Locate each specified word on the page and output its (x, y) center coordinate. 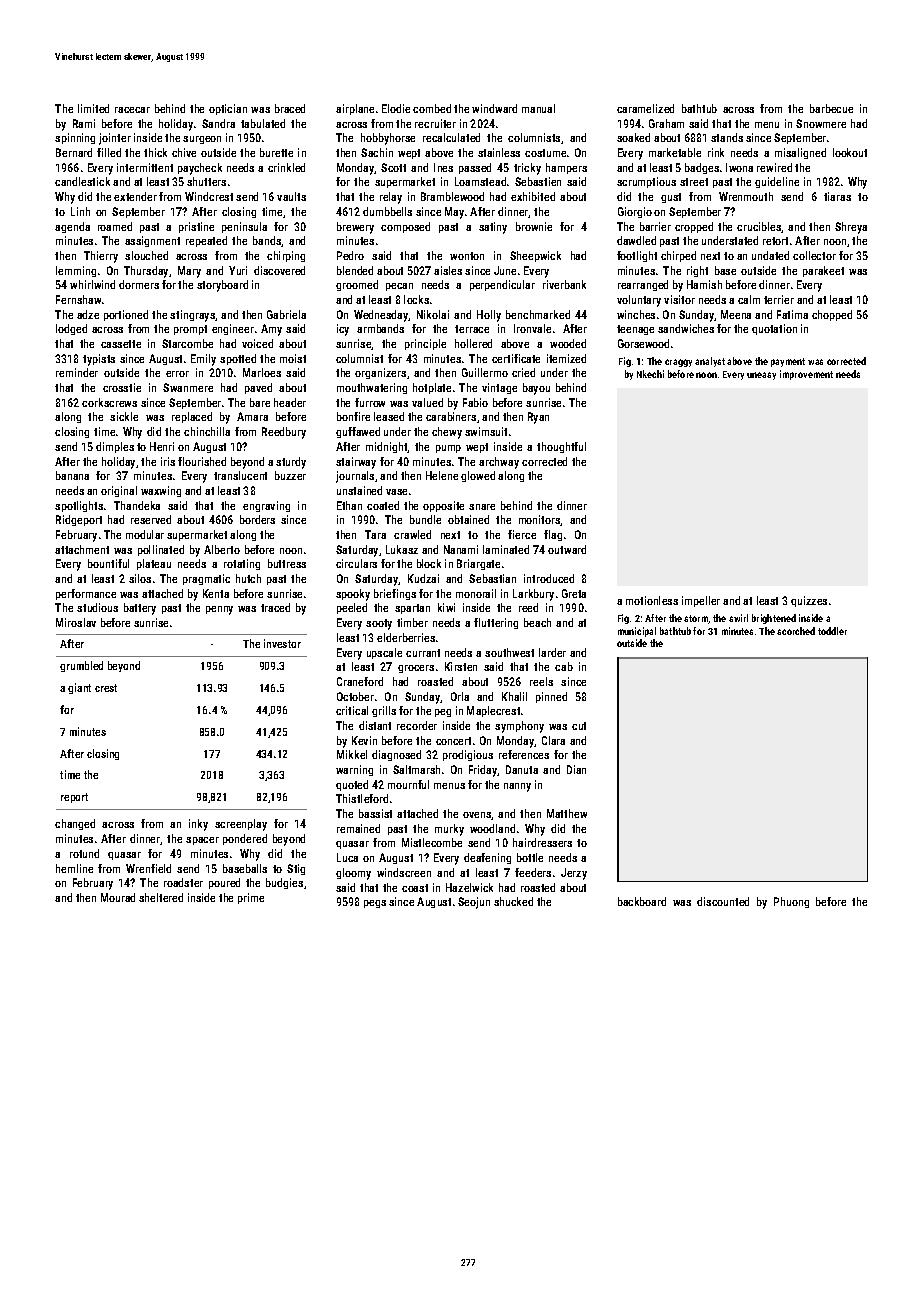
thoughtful (561, 447)
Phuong (791, 902)
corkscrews (109, 402)
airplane (355, 109)
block (429, 563)
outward (567, 549)
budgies (284, 883)
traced (275, 607)
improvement (806, 375)
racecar (132, 110)
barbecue (831, 108)
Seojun (474, 903)
